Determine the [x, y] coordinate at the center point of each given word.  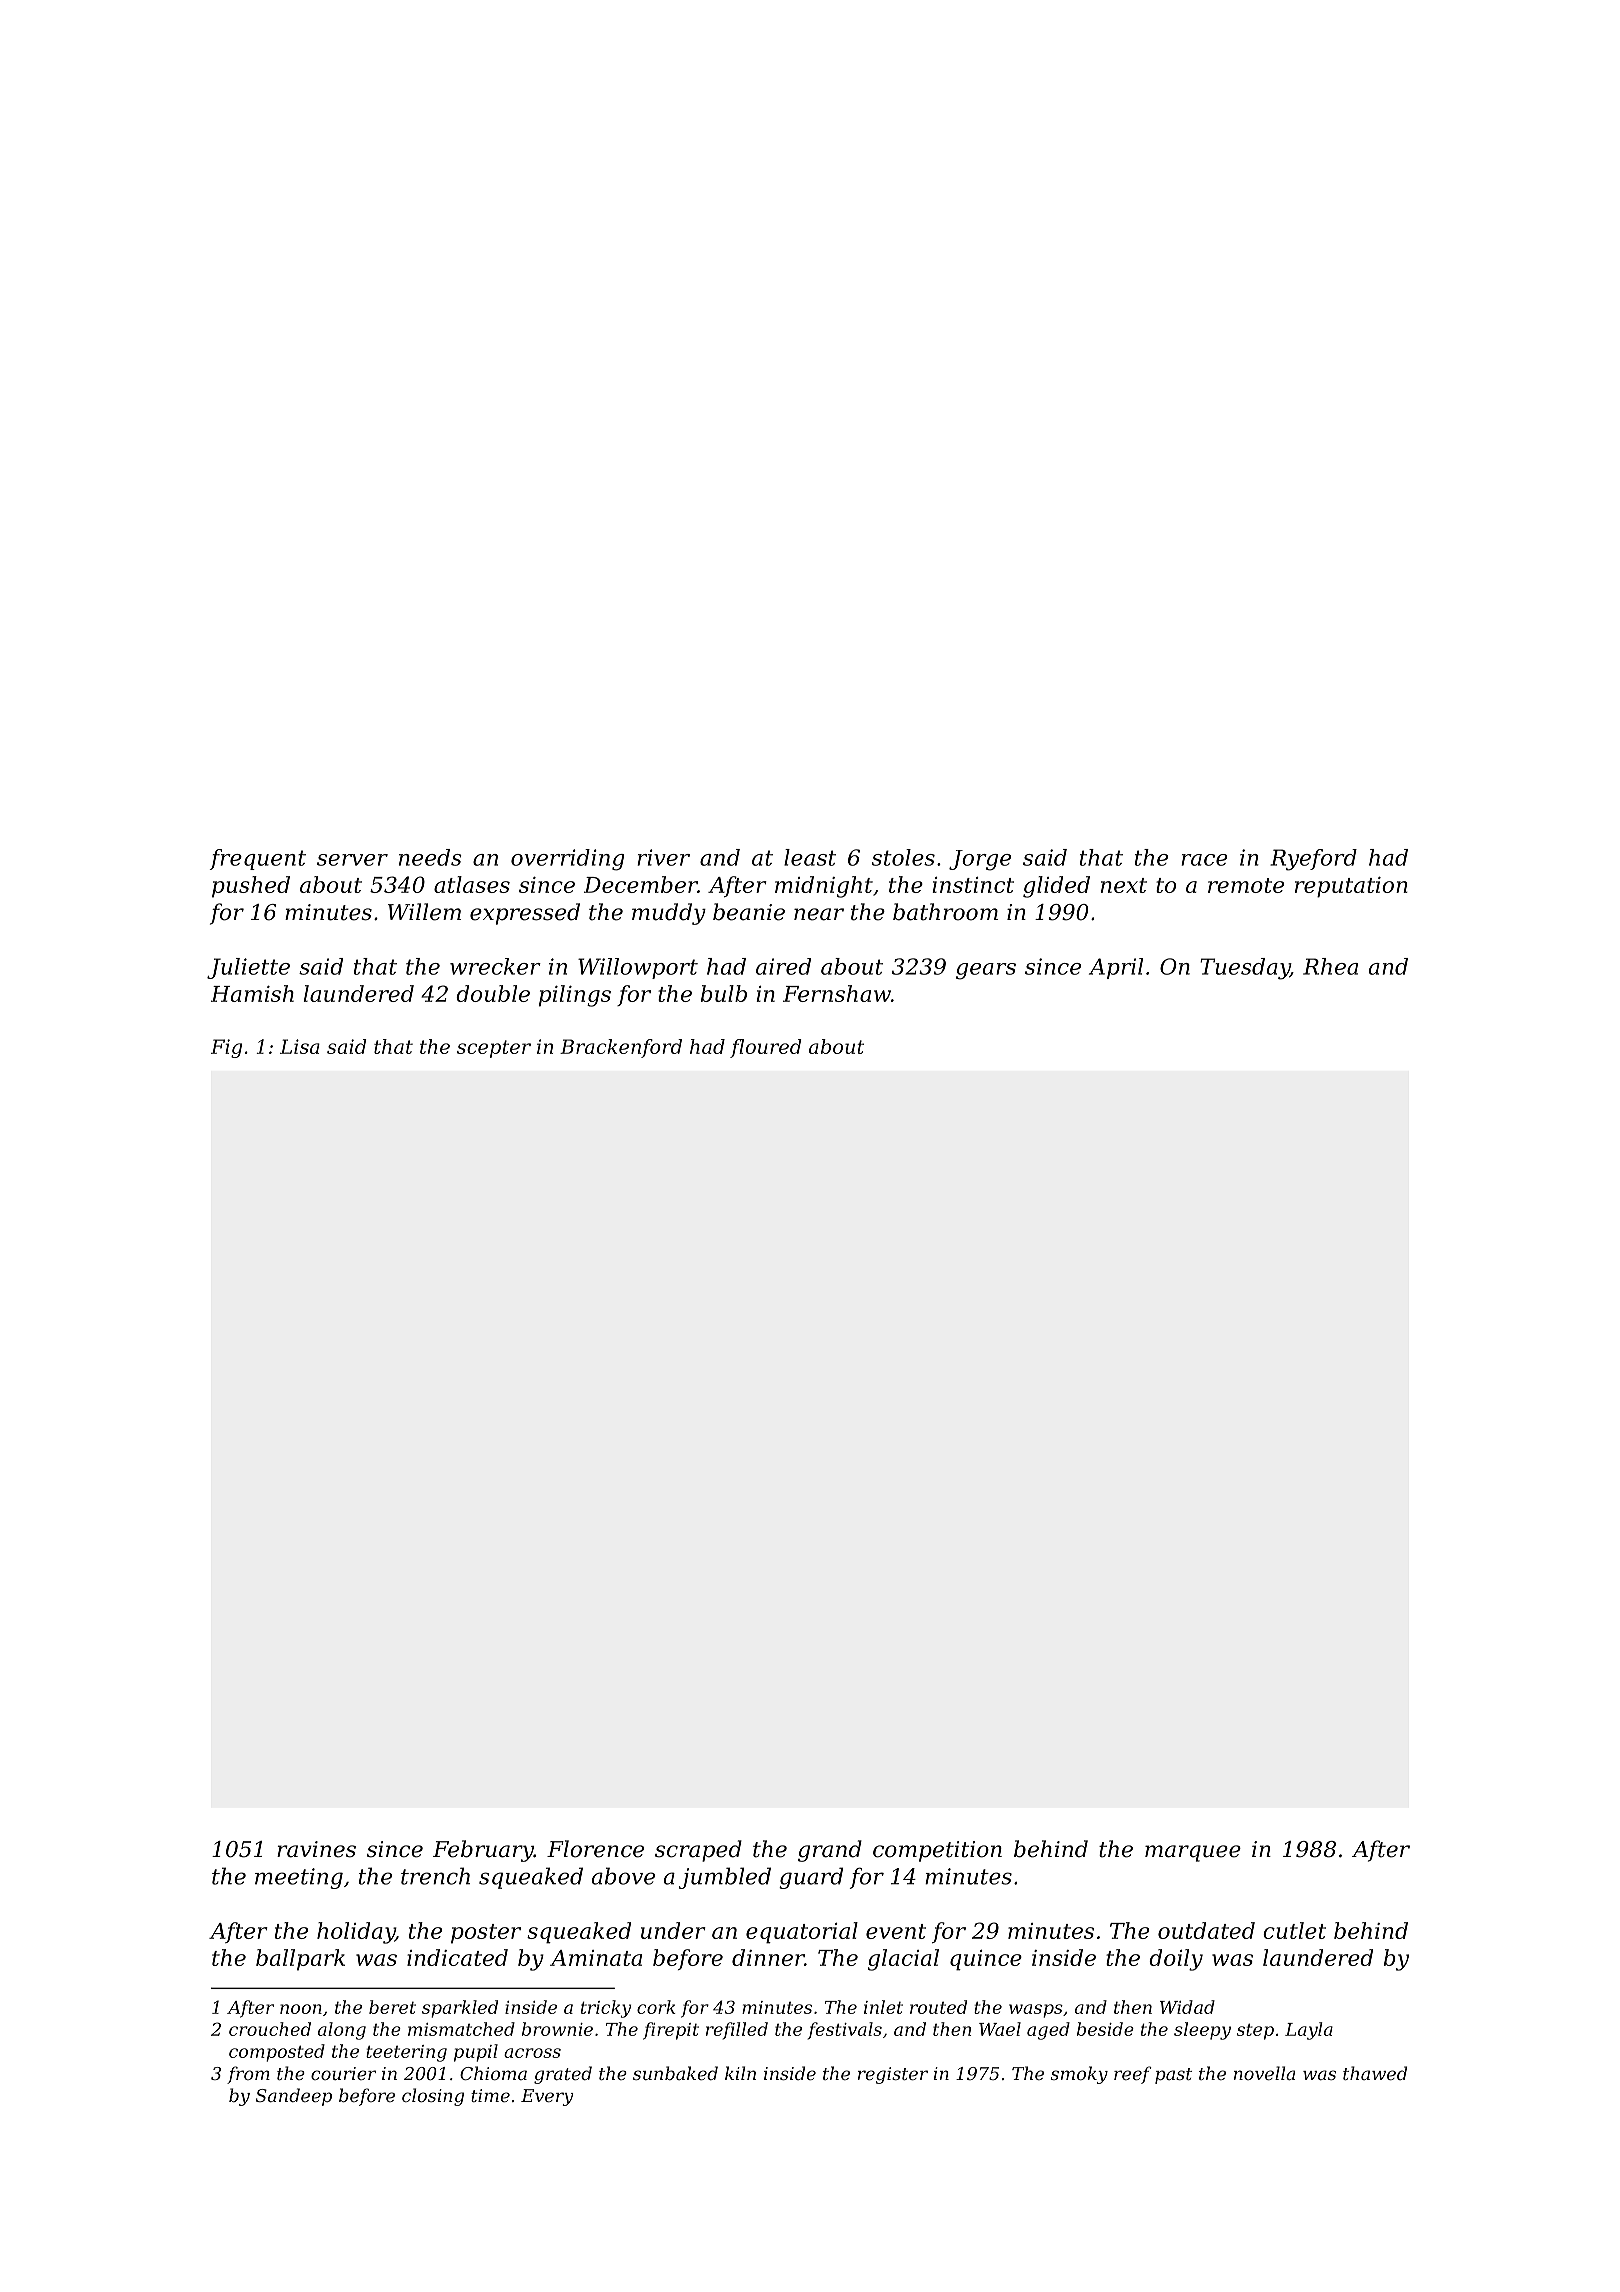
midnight [824, 887]
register [893, 2075]
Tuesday [1245, 969]
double [493, 993]
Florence [595, 1849]
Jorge [980, 860]
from [248, 2075]
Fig [226, 1048]
